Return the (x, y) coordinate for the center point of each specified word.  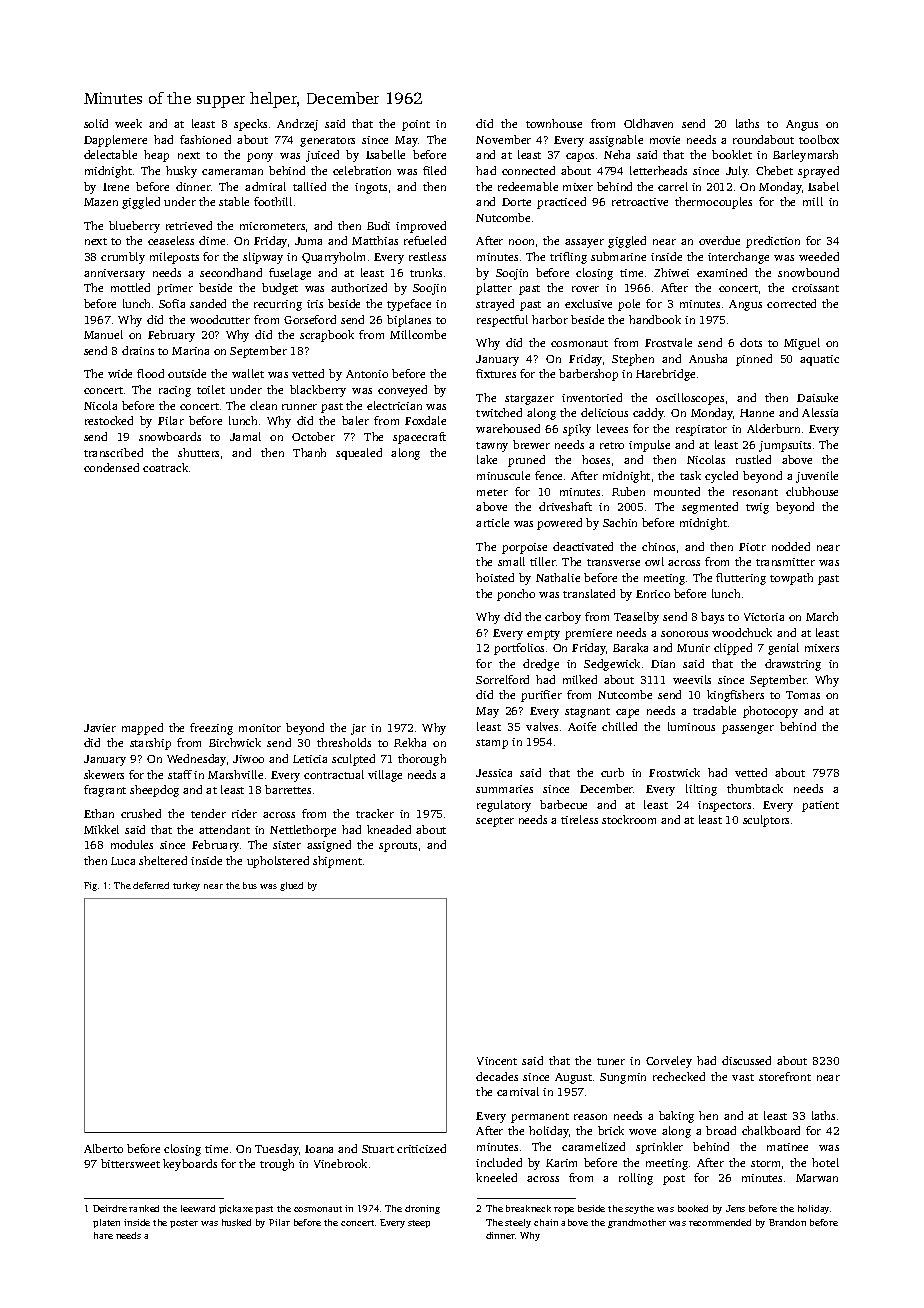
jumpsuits (785, 446)
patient (820, 806)
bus (250, 885)
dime (212, 240)
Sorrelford (502, 679)
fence (548, 475)
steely (518, 1223)
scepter (495, 822)
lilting (701, 790)
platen (106, 1223)
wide (120, 373)
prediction (773, 242)
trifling (568, 258)
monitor (260, 728)
